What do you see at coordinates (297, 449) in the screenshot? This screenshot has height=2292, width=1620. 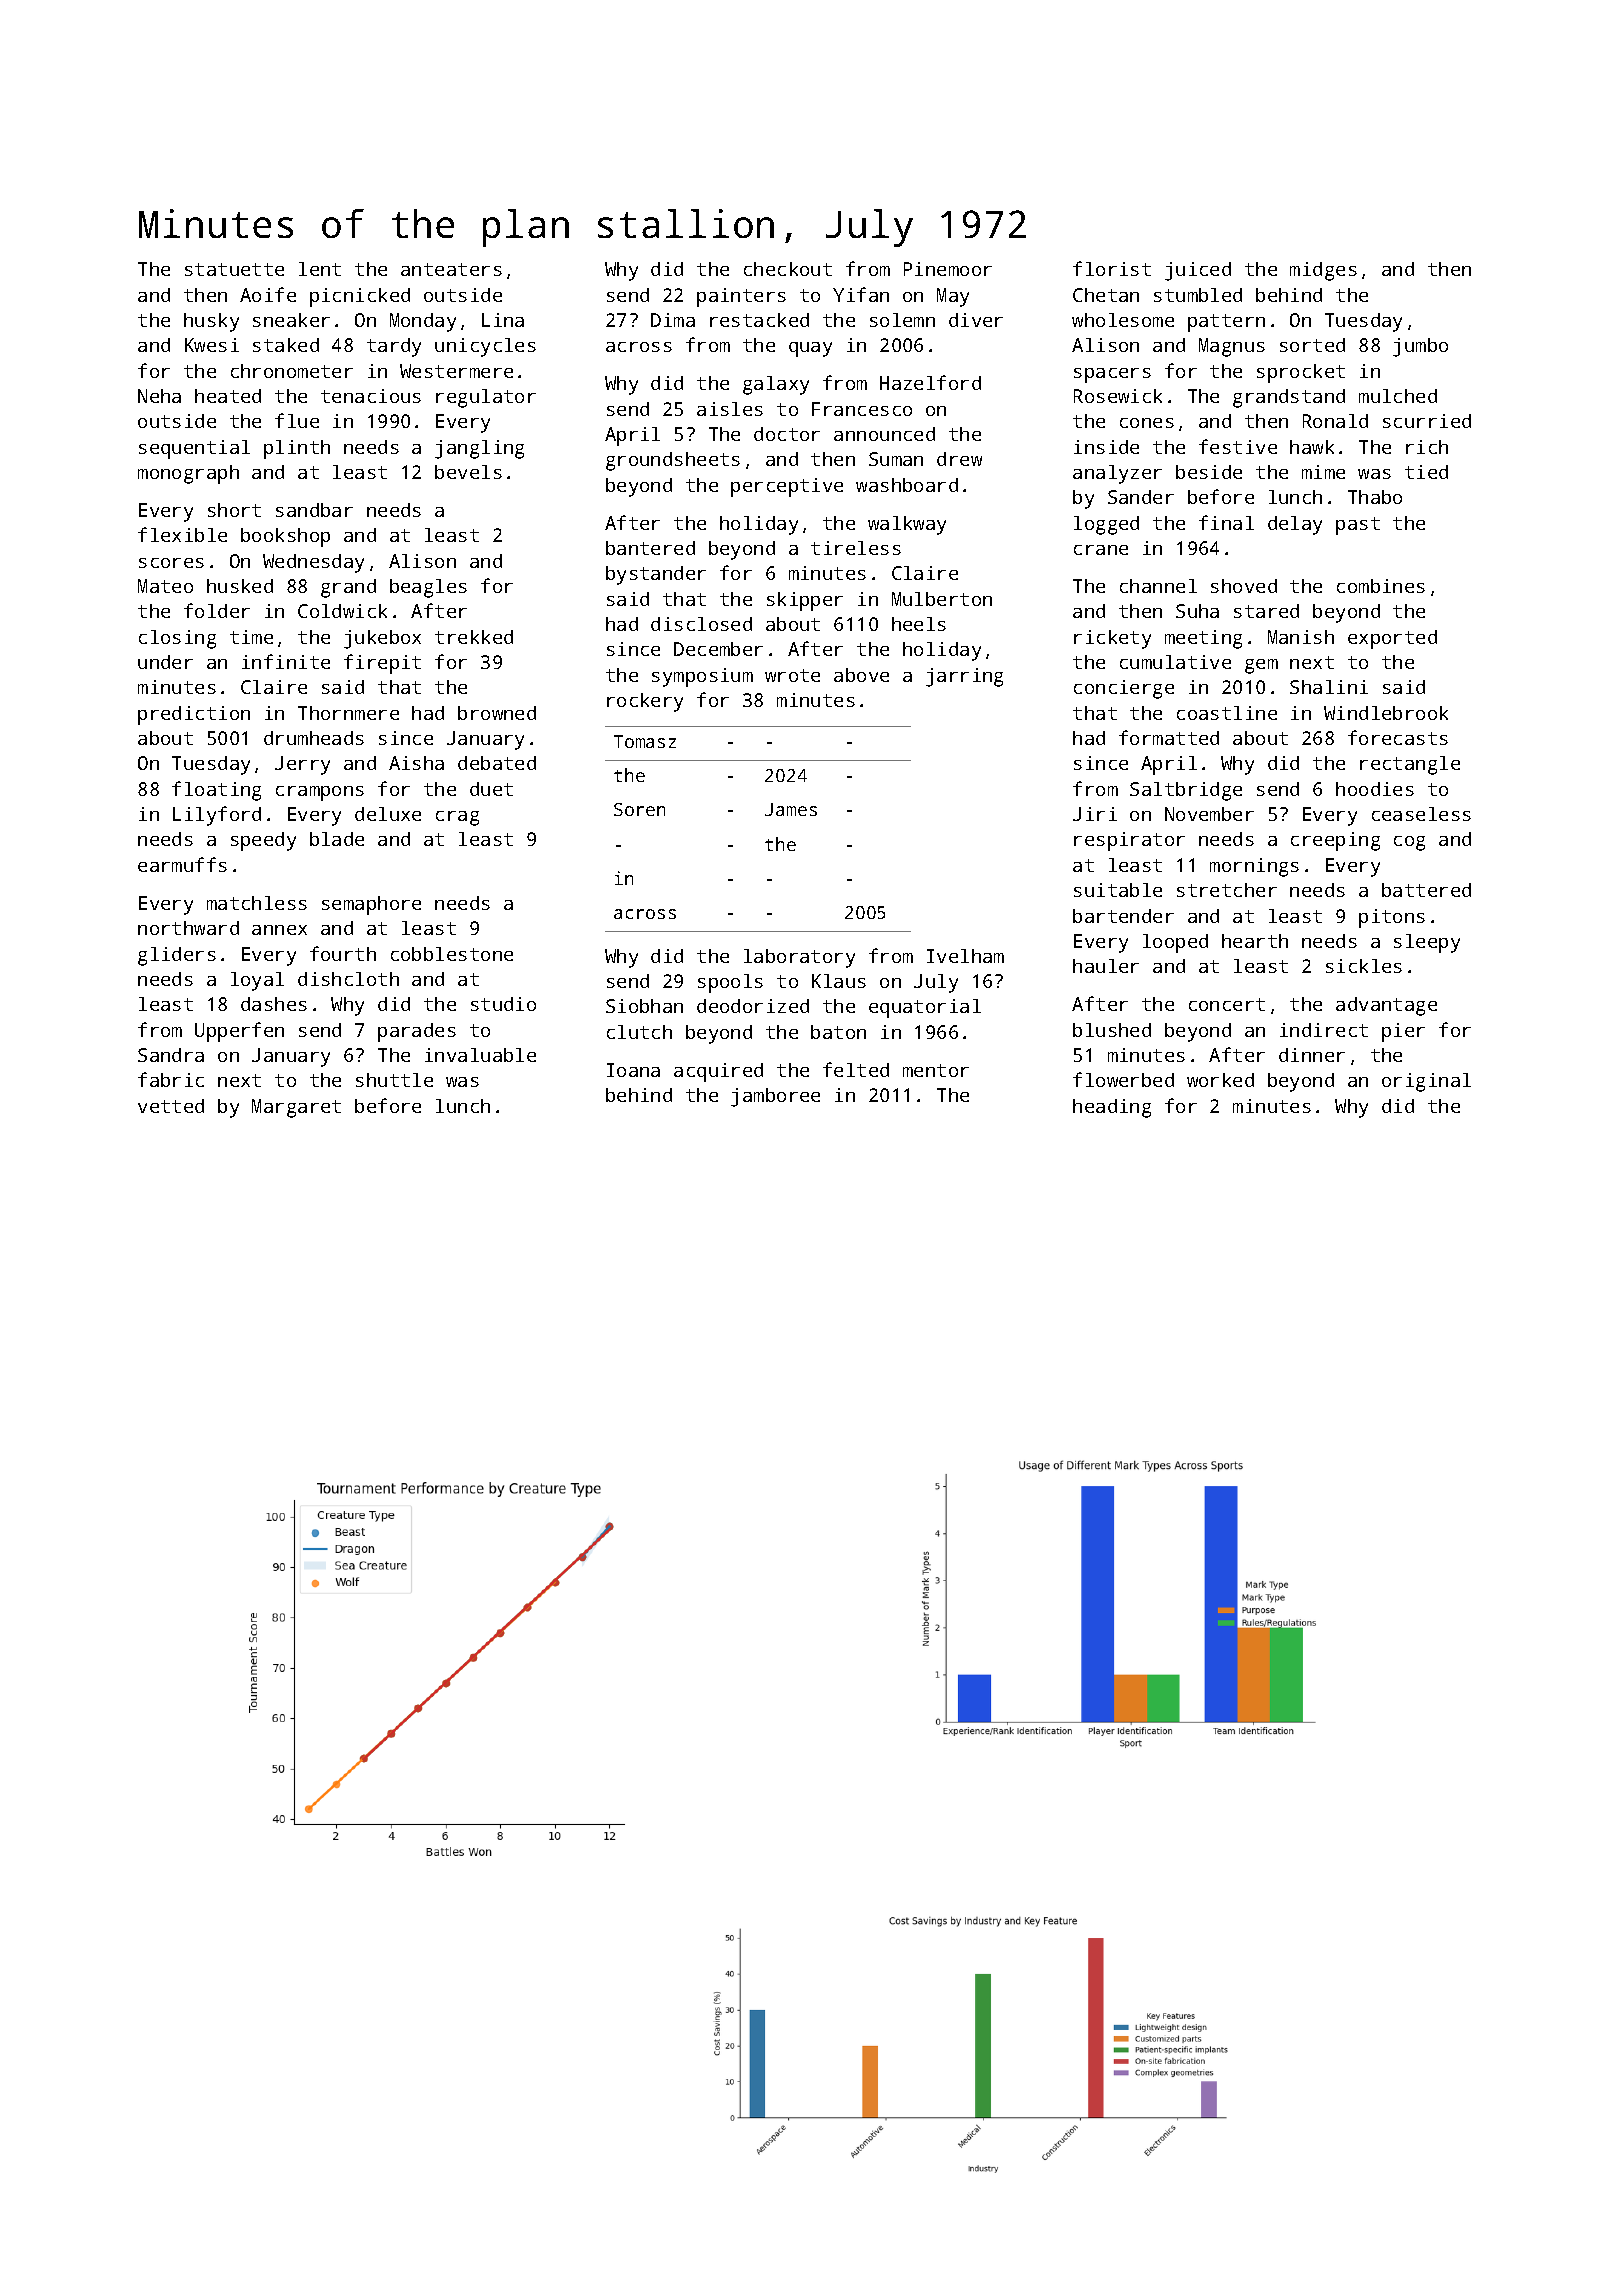 I see `plinth` at bounding box center [297, 449].
